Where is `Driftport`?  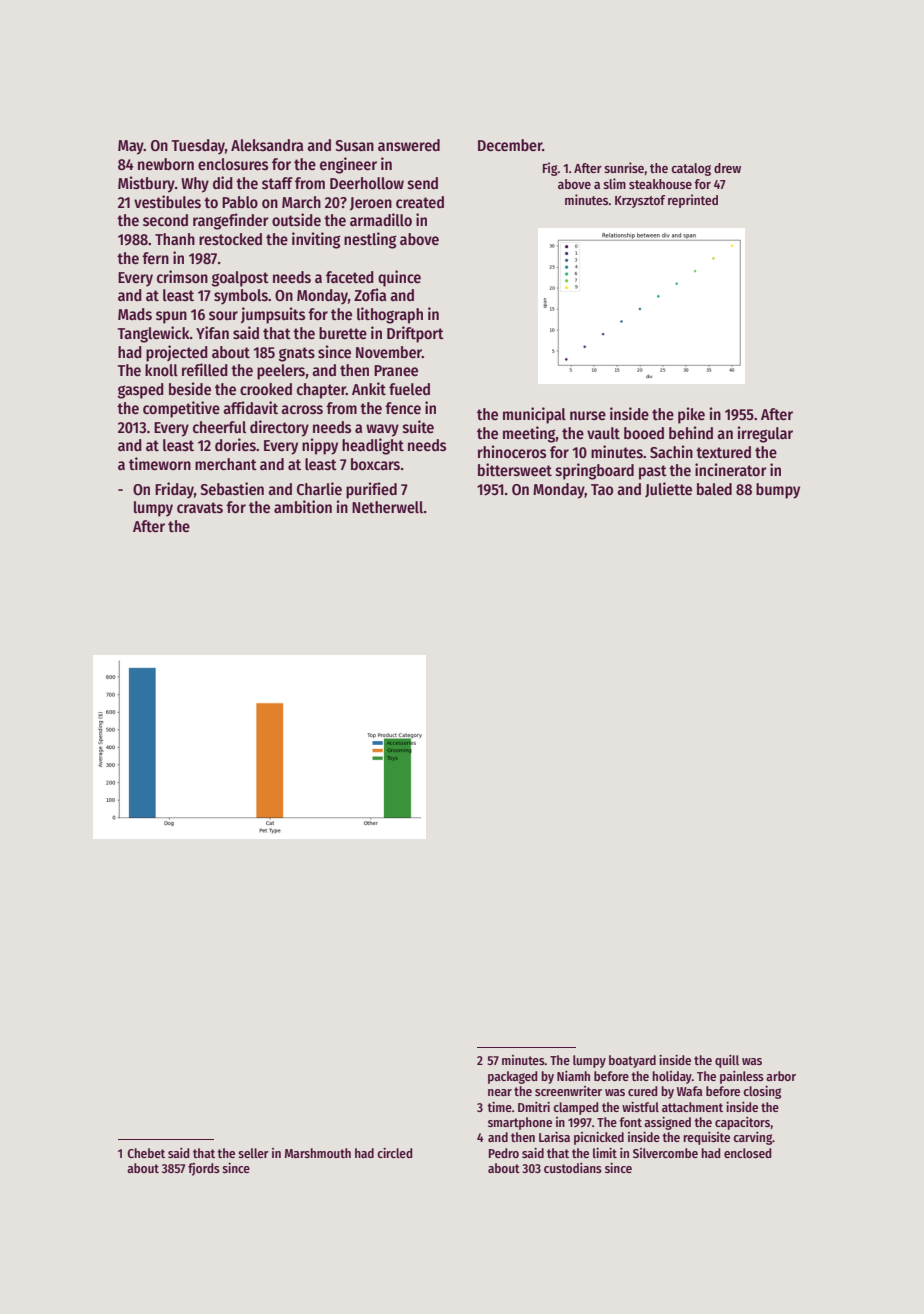
Driftport is located at coordinates (415, 334).
